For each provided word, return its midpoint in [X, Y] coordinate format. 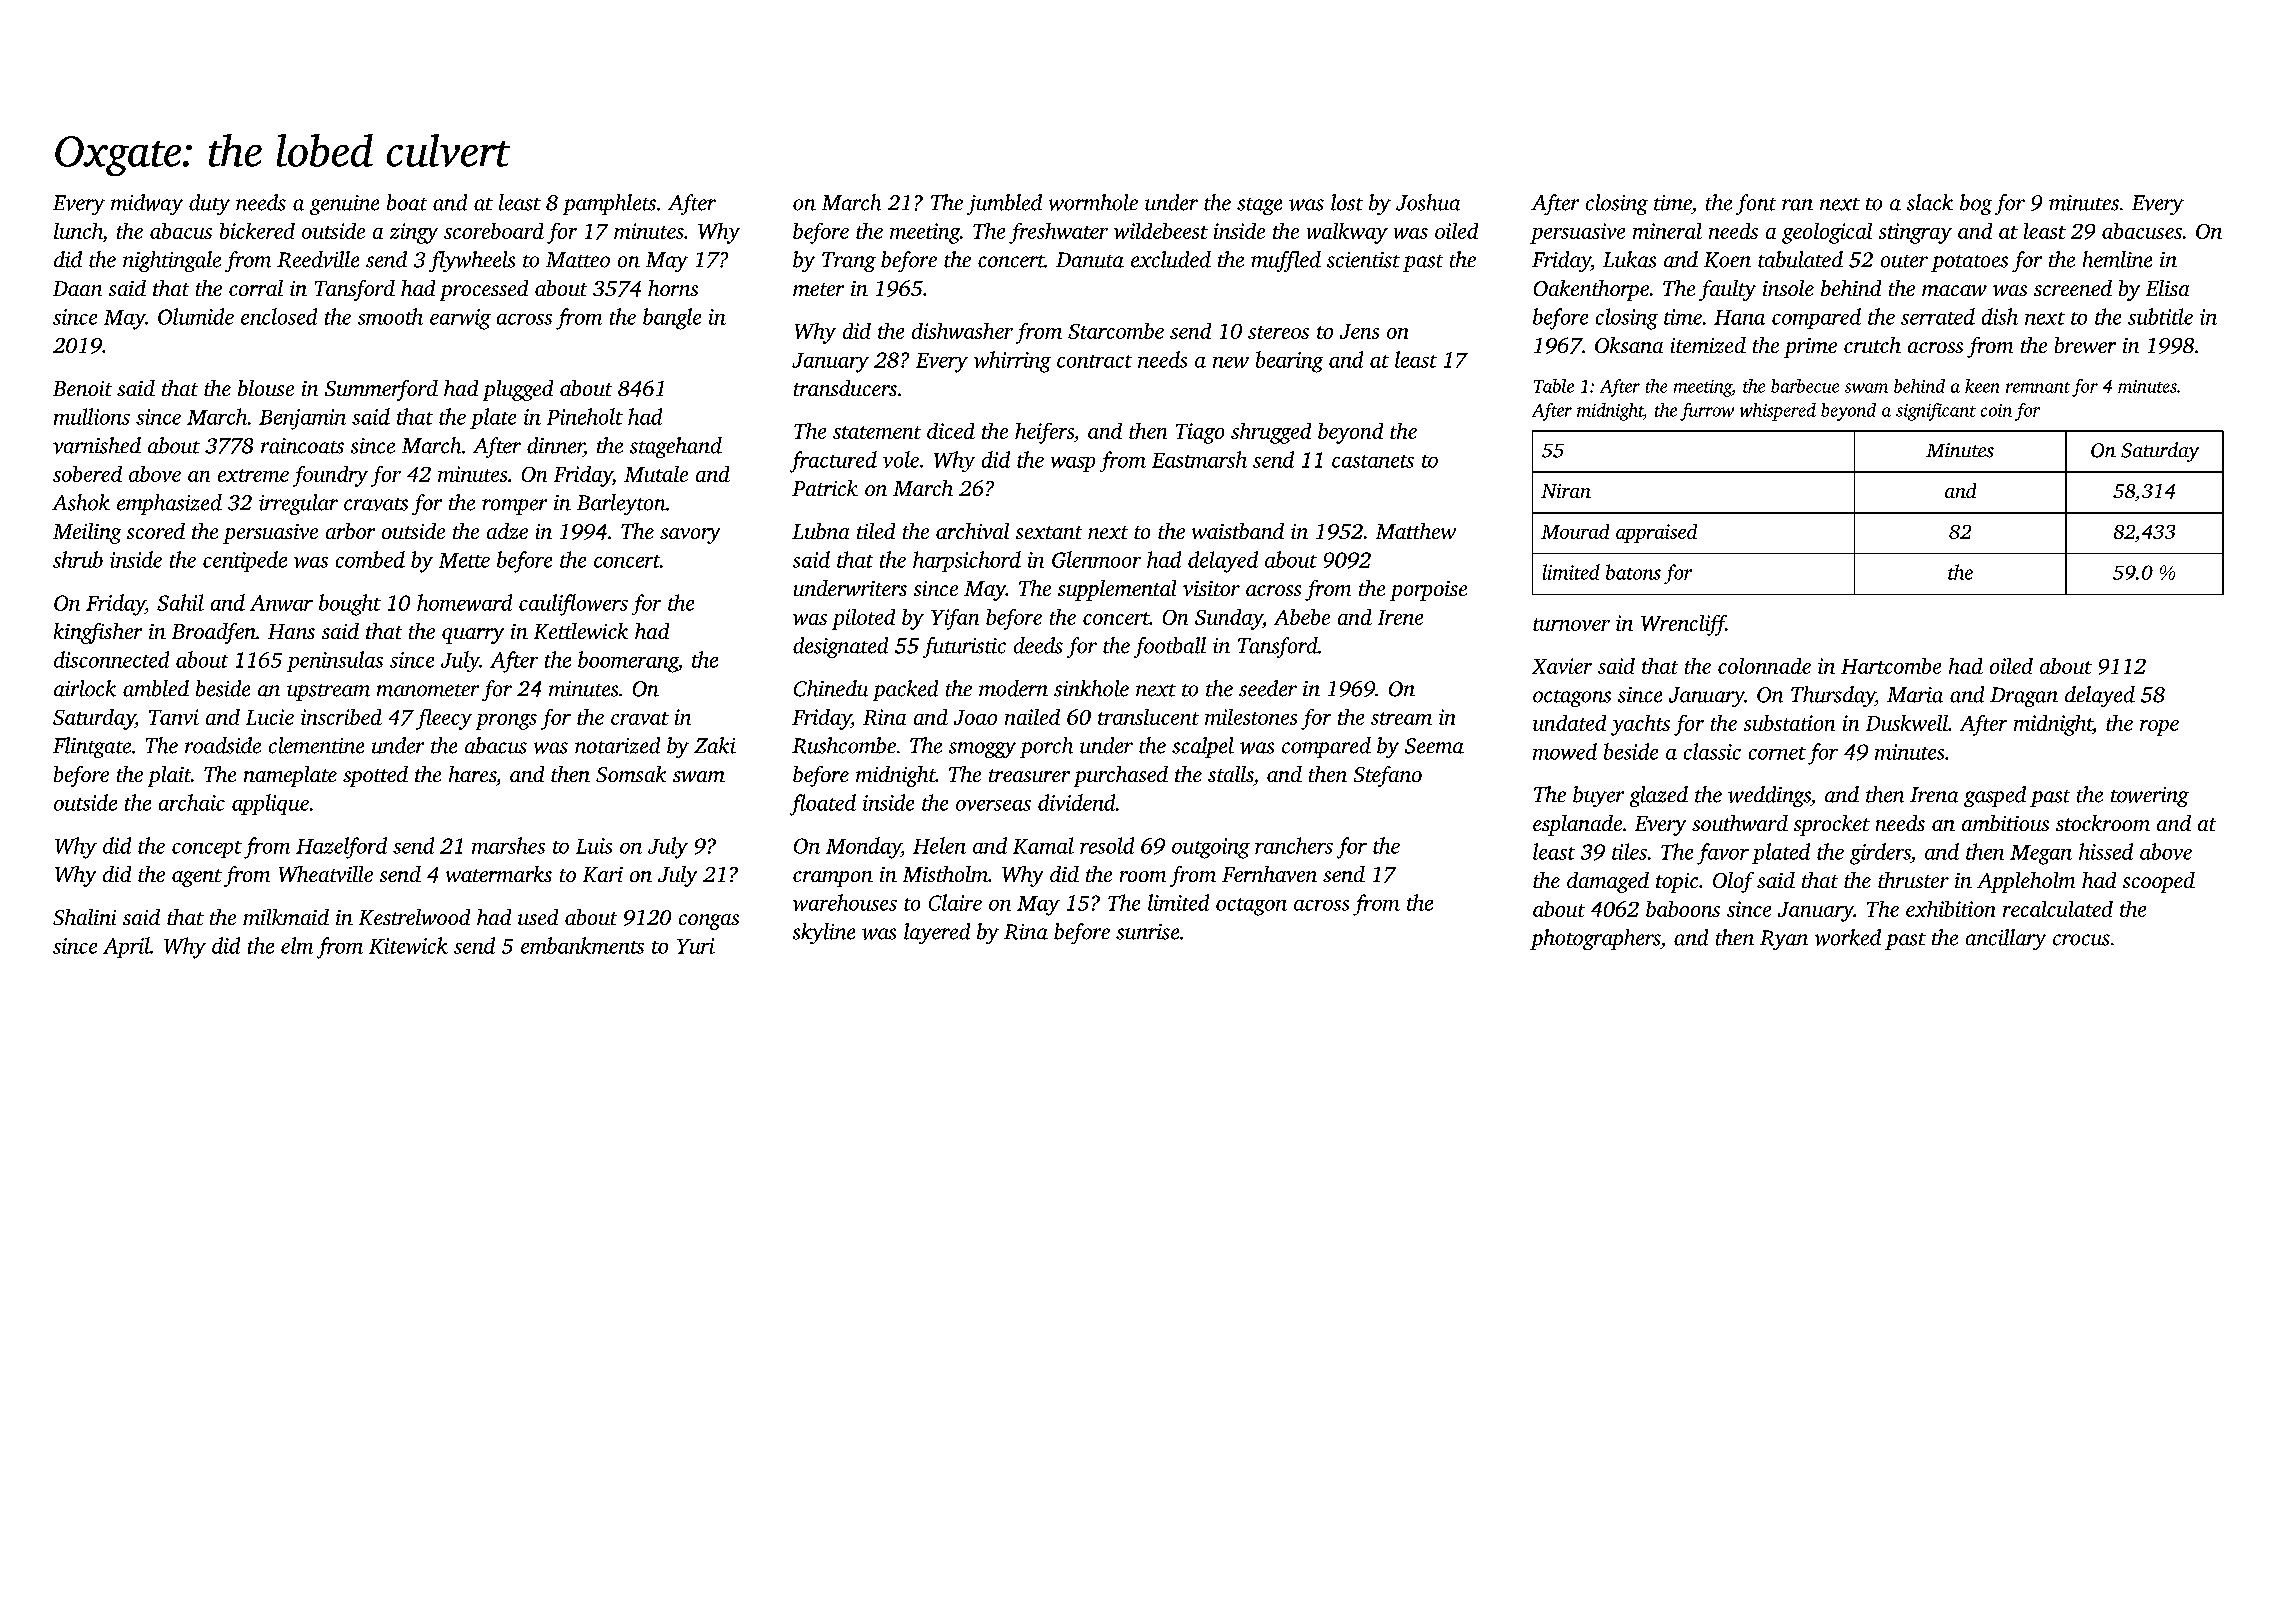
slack [1930, 202]
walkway [1347, 233]
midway [147, 204]
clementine [316, 745]
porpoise [1428, 591]
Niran [1566, 491]
